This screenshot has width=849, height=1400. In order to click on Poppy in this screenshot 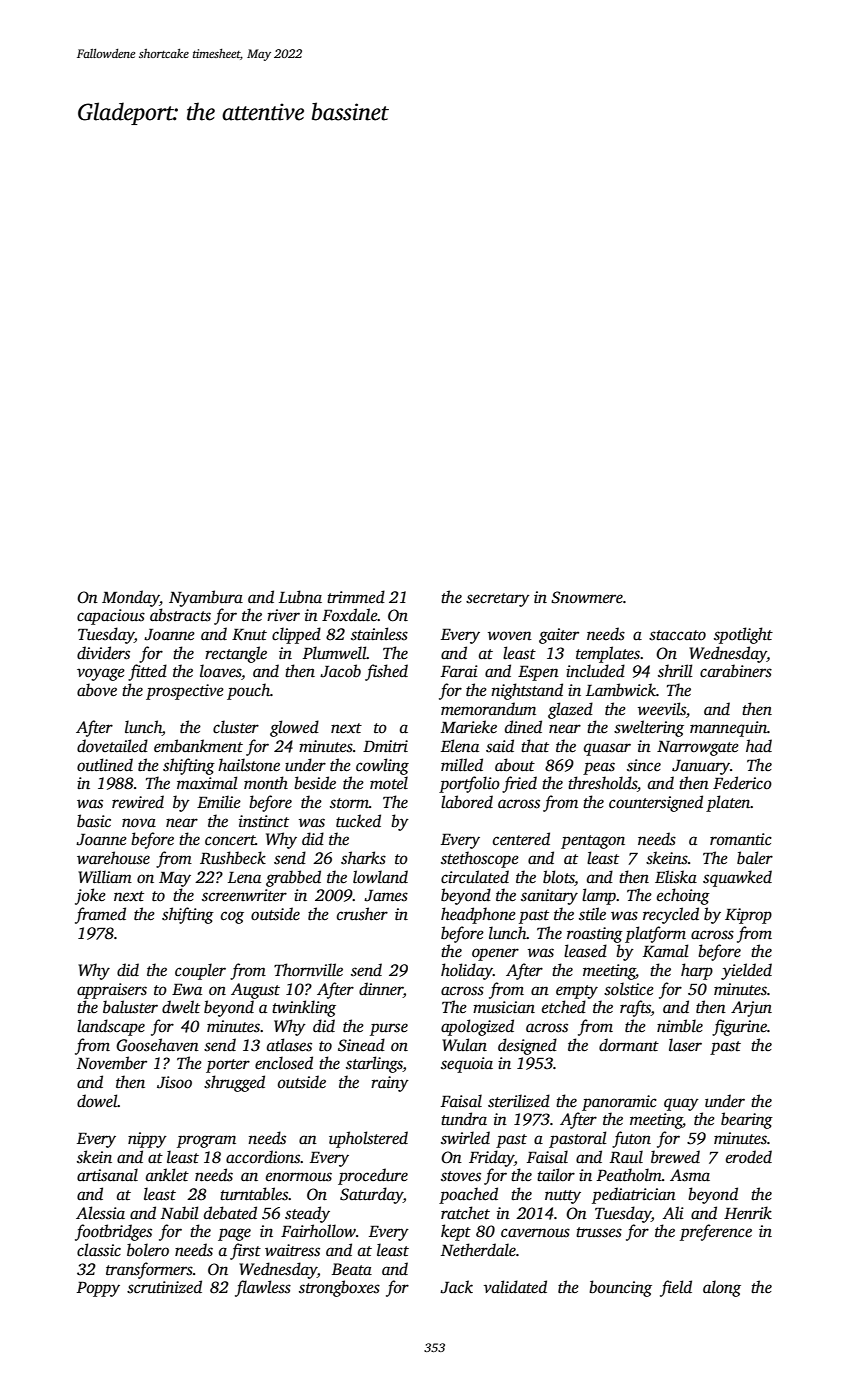, I will do `click(98, 1289)`.
